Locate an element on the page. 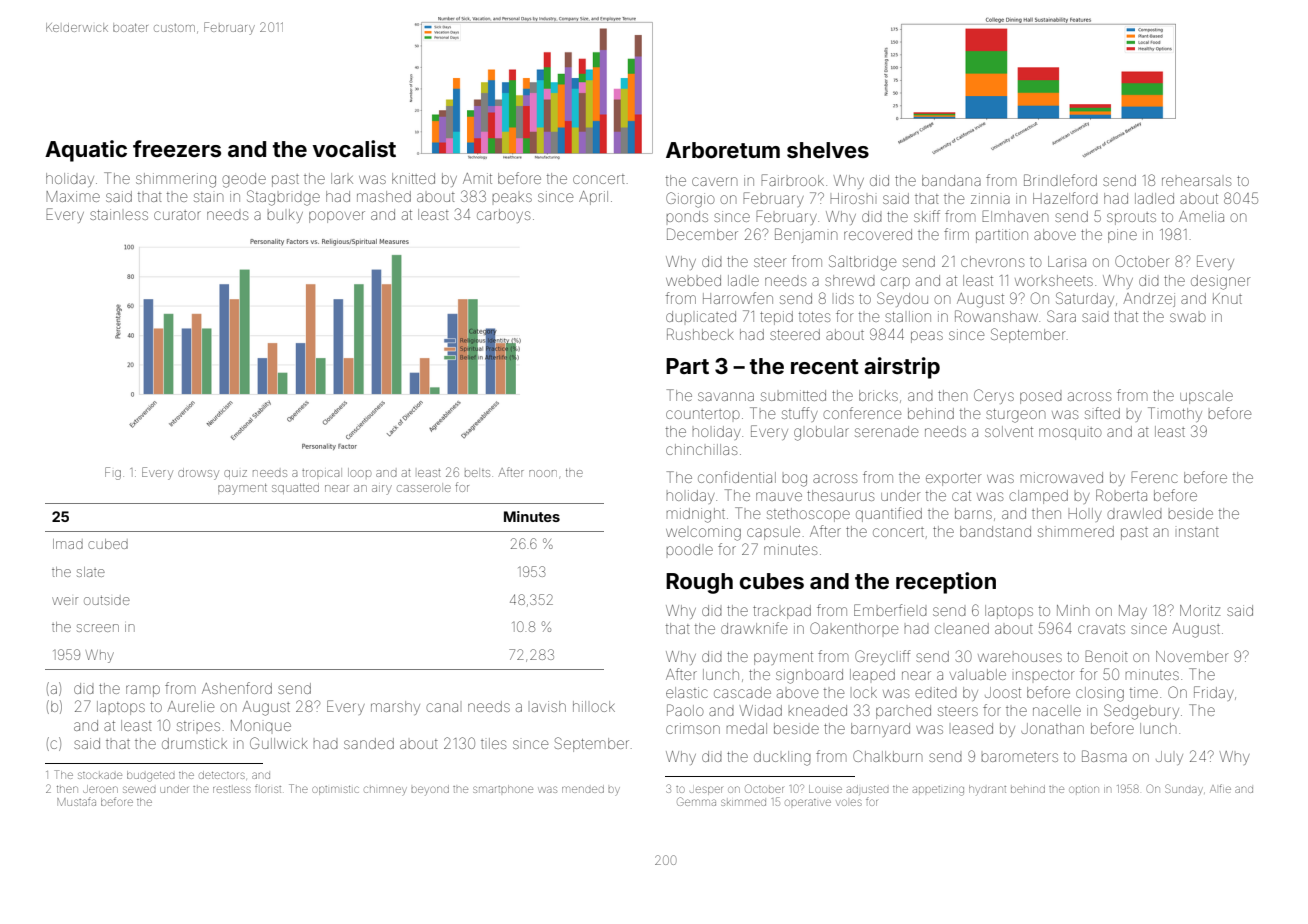 The width and height of the page is (1308, 924). chimney is located at coordinates (385, 790).
